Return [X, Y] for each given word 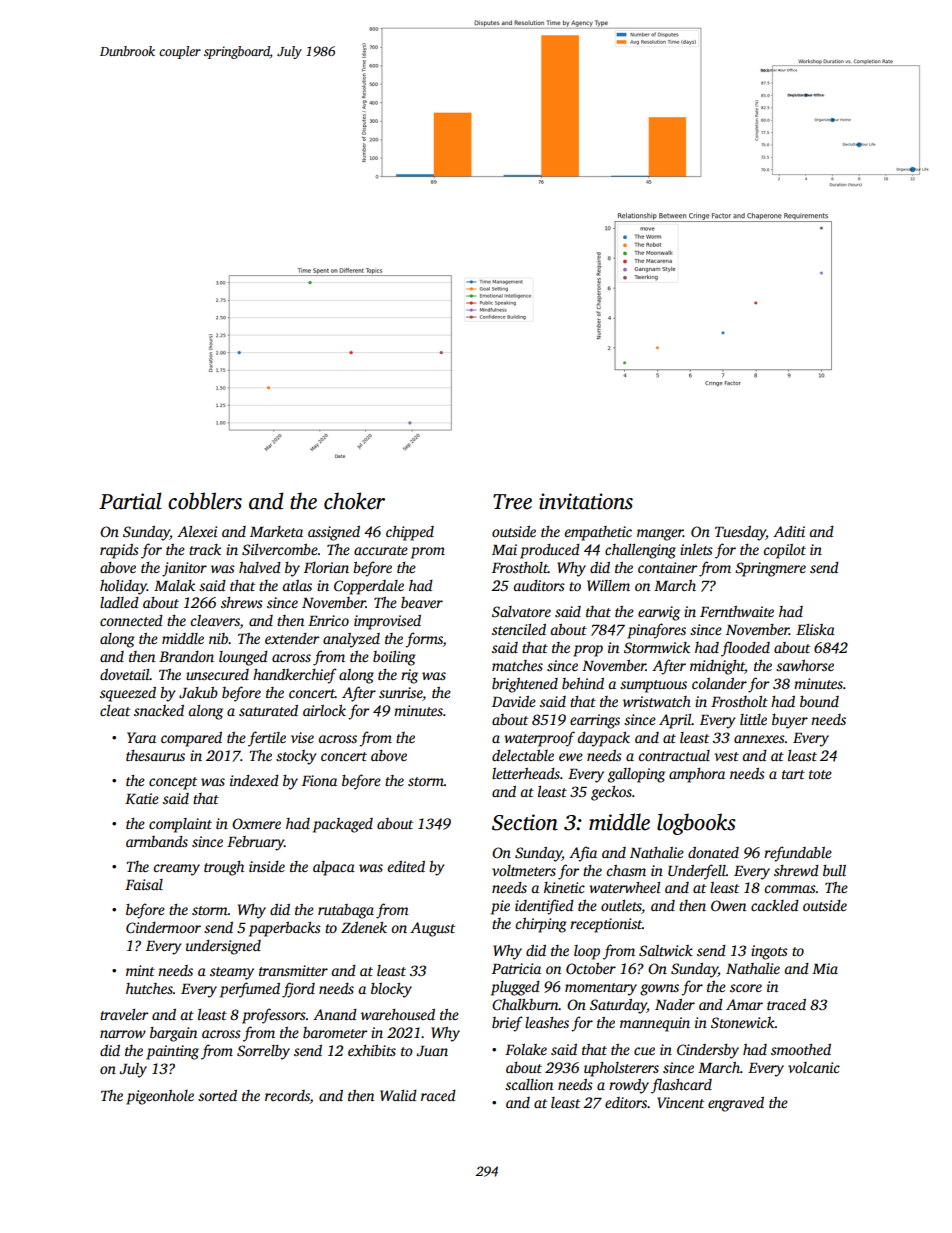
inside [267, 866]
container [667, 567]
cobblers [205, 501]
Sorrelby [263, 1052]
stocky [296, 757]
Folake [526, 1049]
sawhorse [805, 665]
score [746, 988]
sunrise [400, 692]
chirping [541, 925]
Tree [512, 502]
